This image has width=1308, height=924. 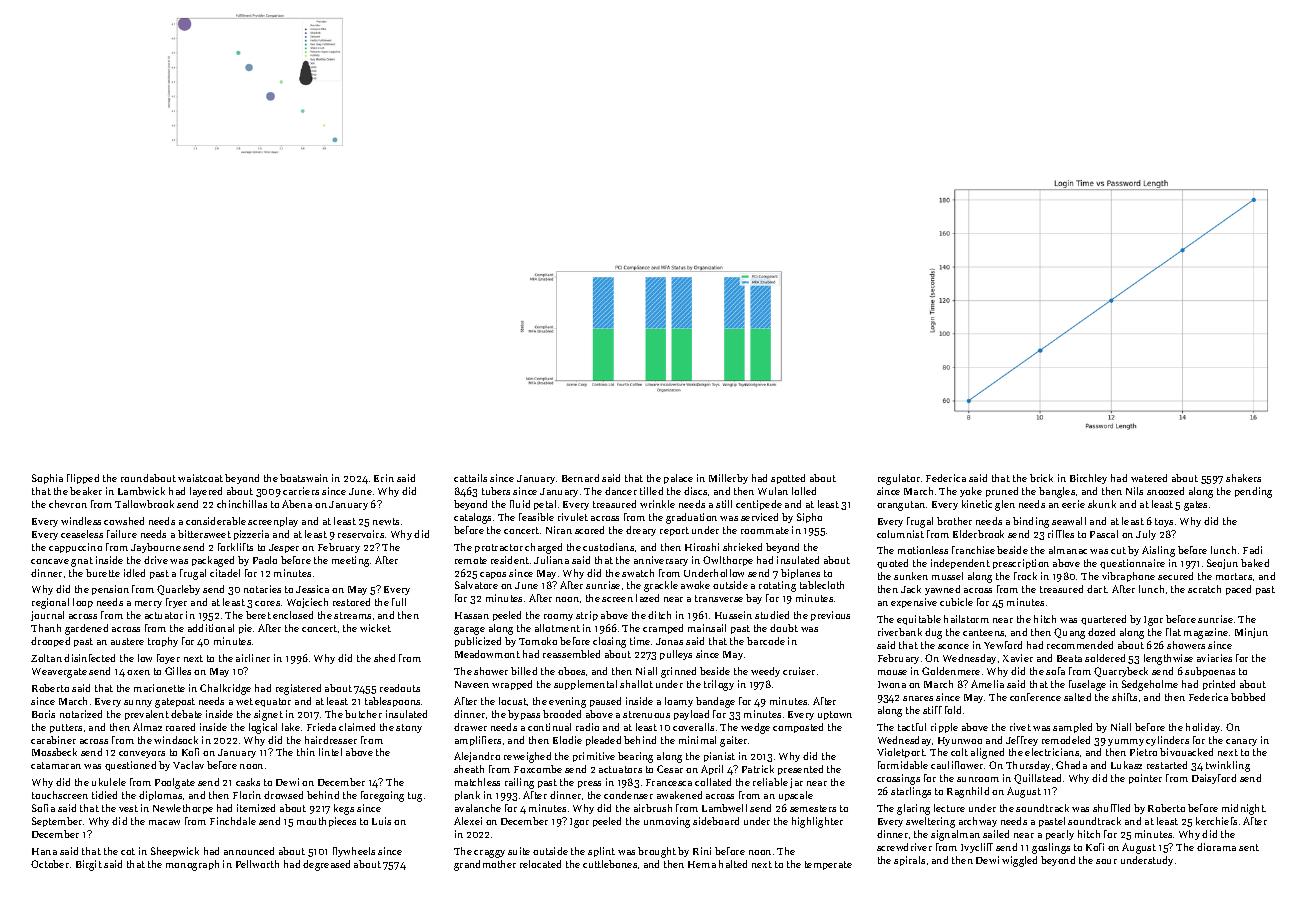 I want to click on Sophia, so click(x=47, y=479).
